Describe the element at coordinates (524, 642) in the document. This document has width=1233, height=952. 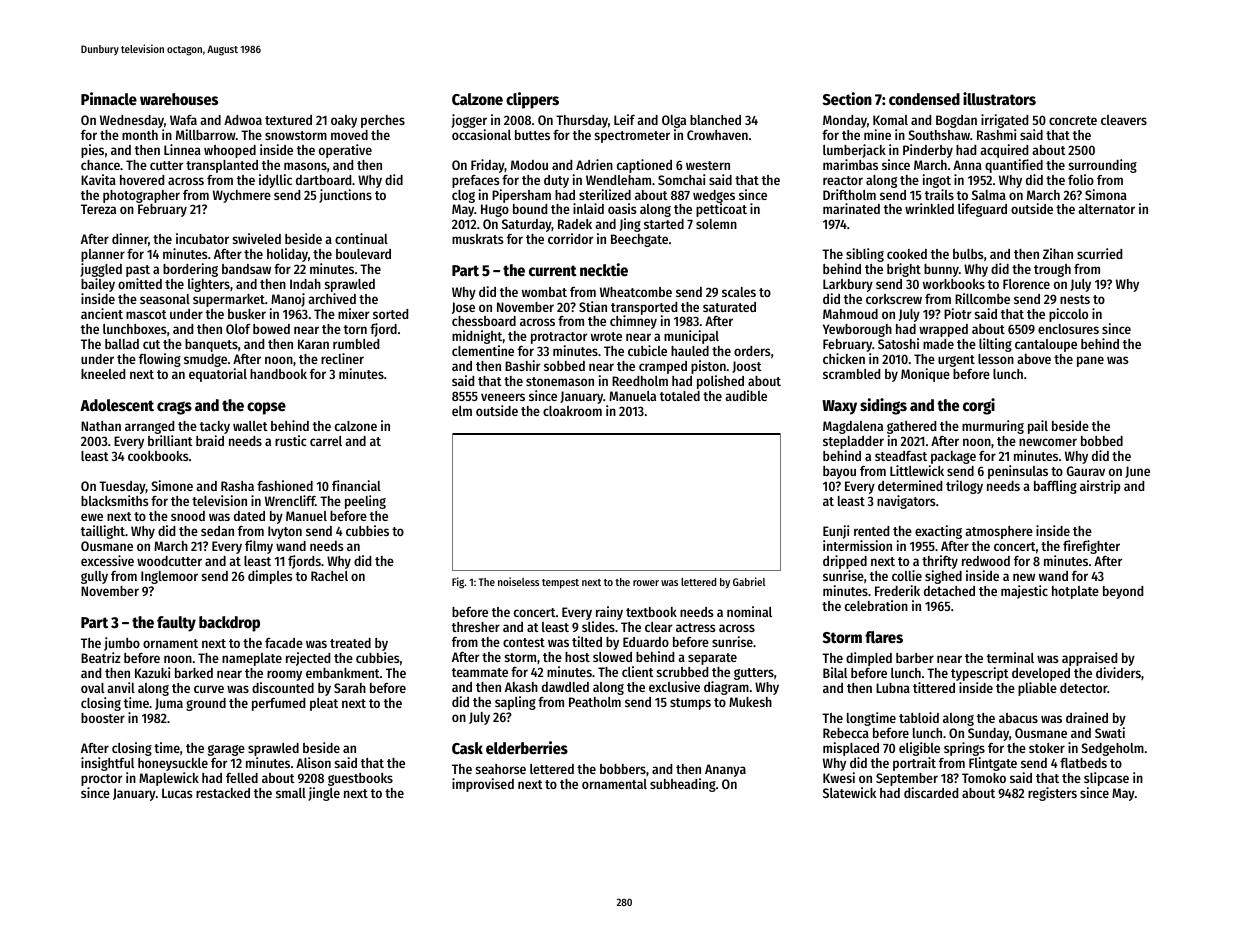
I see `contest` at that location.
